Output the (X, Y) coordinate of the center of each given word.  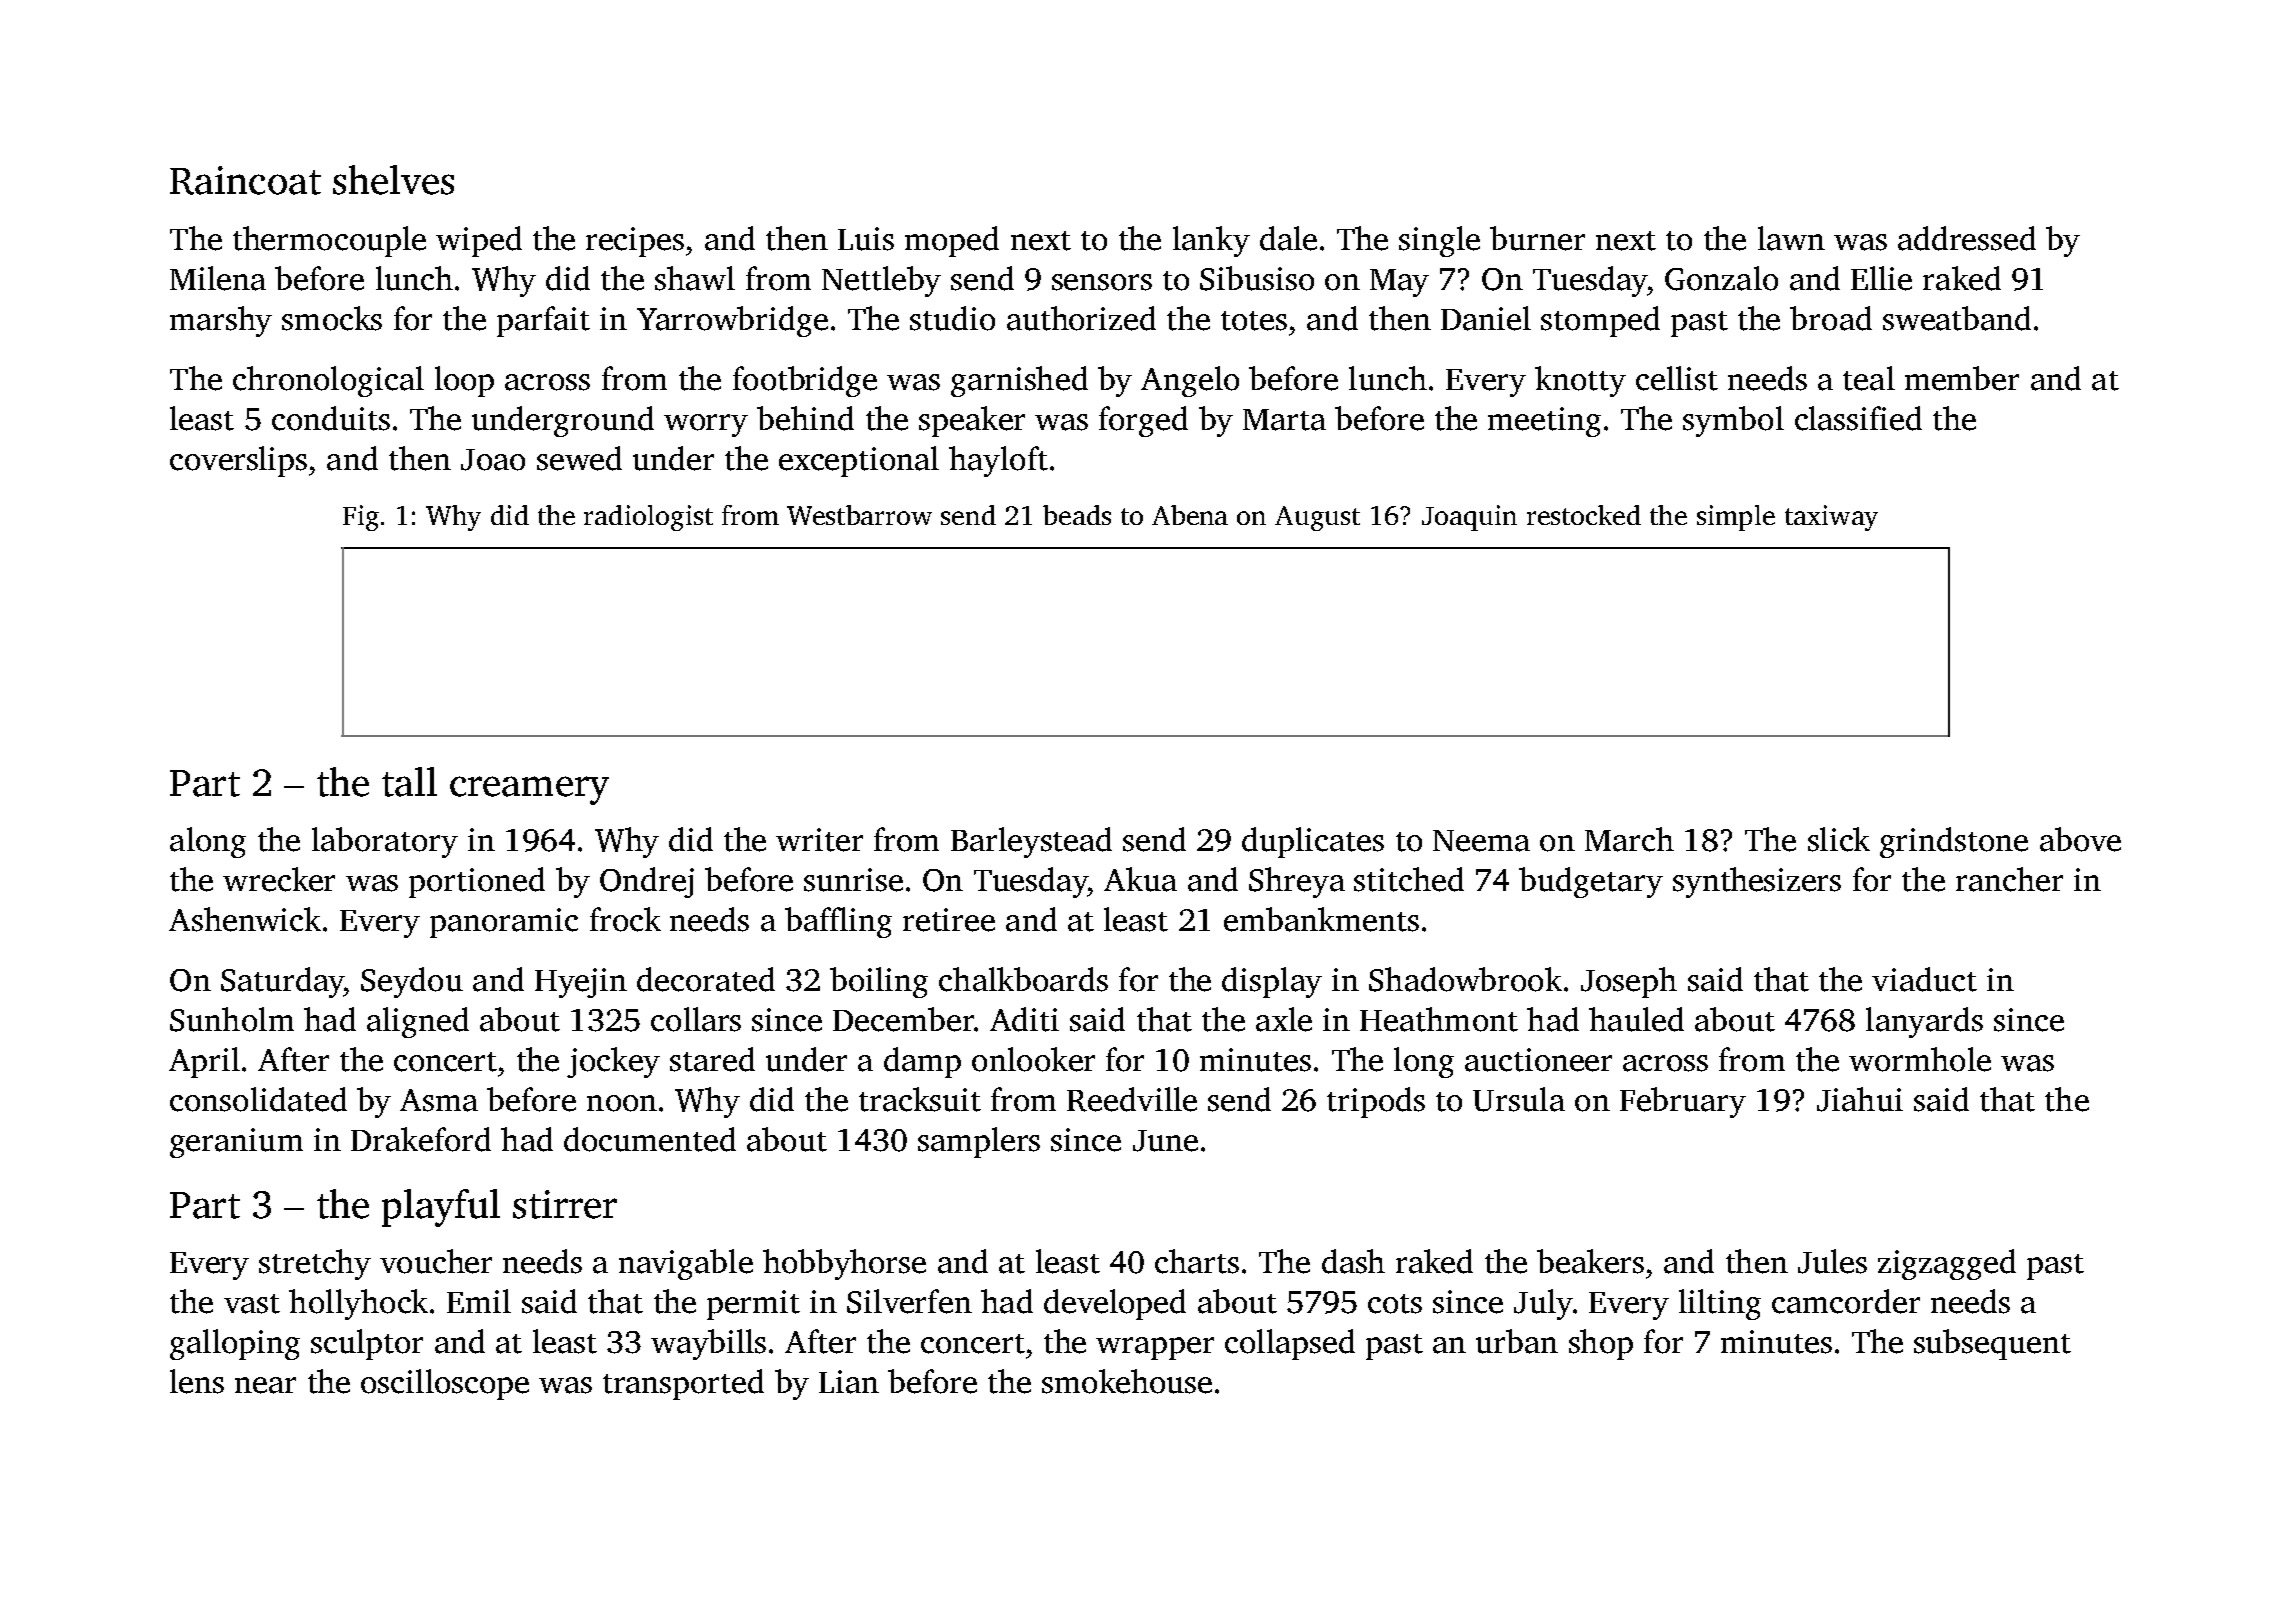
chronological (328, 381)
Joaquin (1469, 518)
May (1399, 283)
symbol (1733, 421)
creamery (529, 790)
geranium (236, 1143)
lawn (1791, 238)
